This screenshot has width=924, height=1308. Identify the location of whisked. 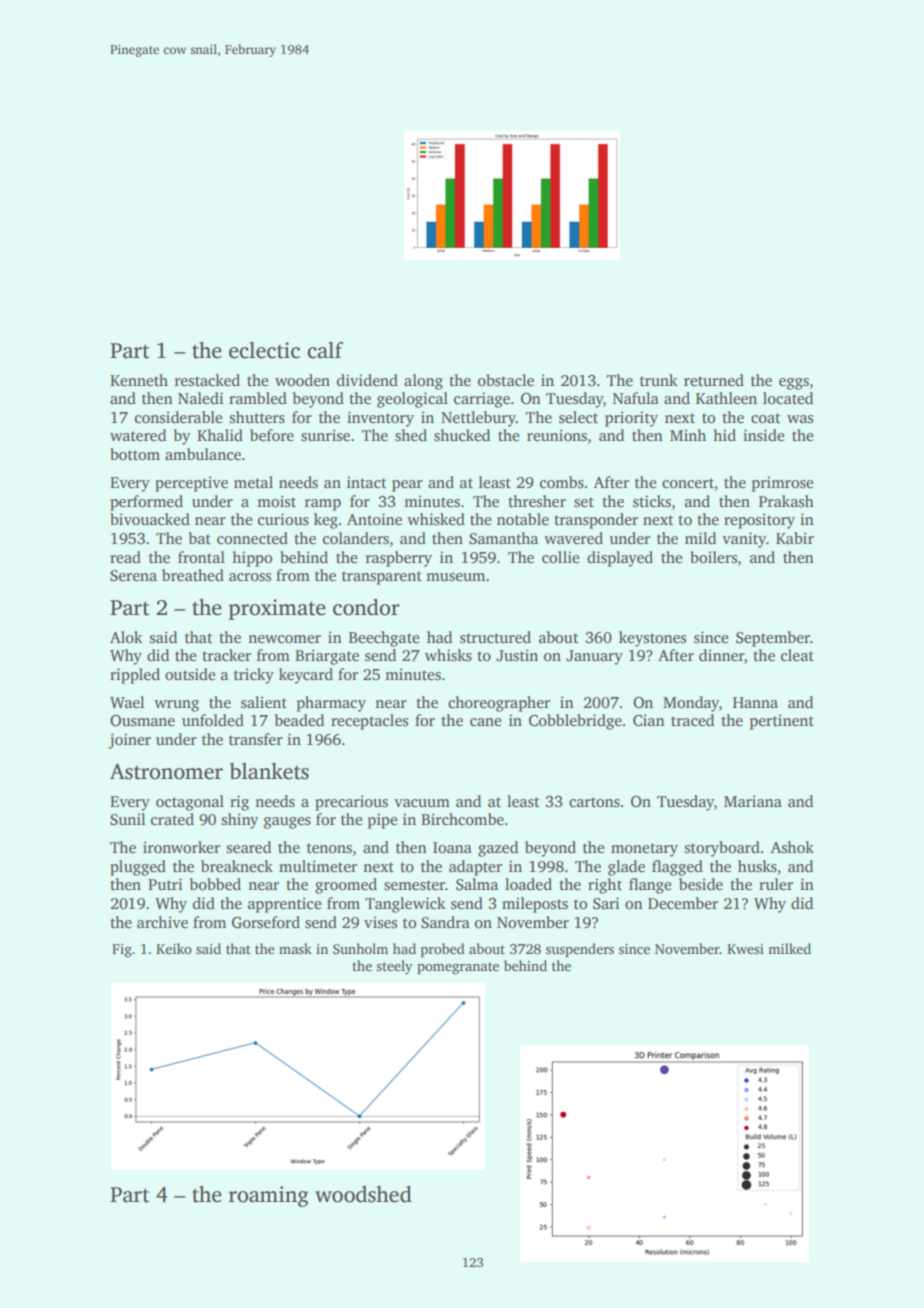
(436, 519).
